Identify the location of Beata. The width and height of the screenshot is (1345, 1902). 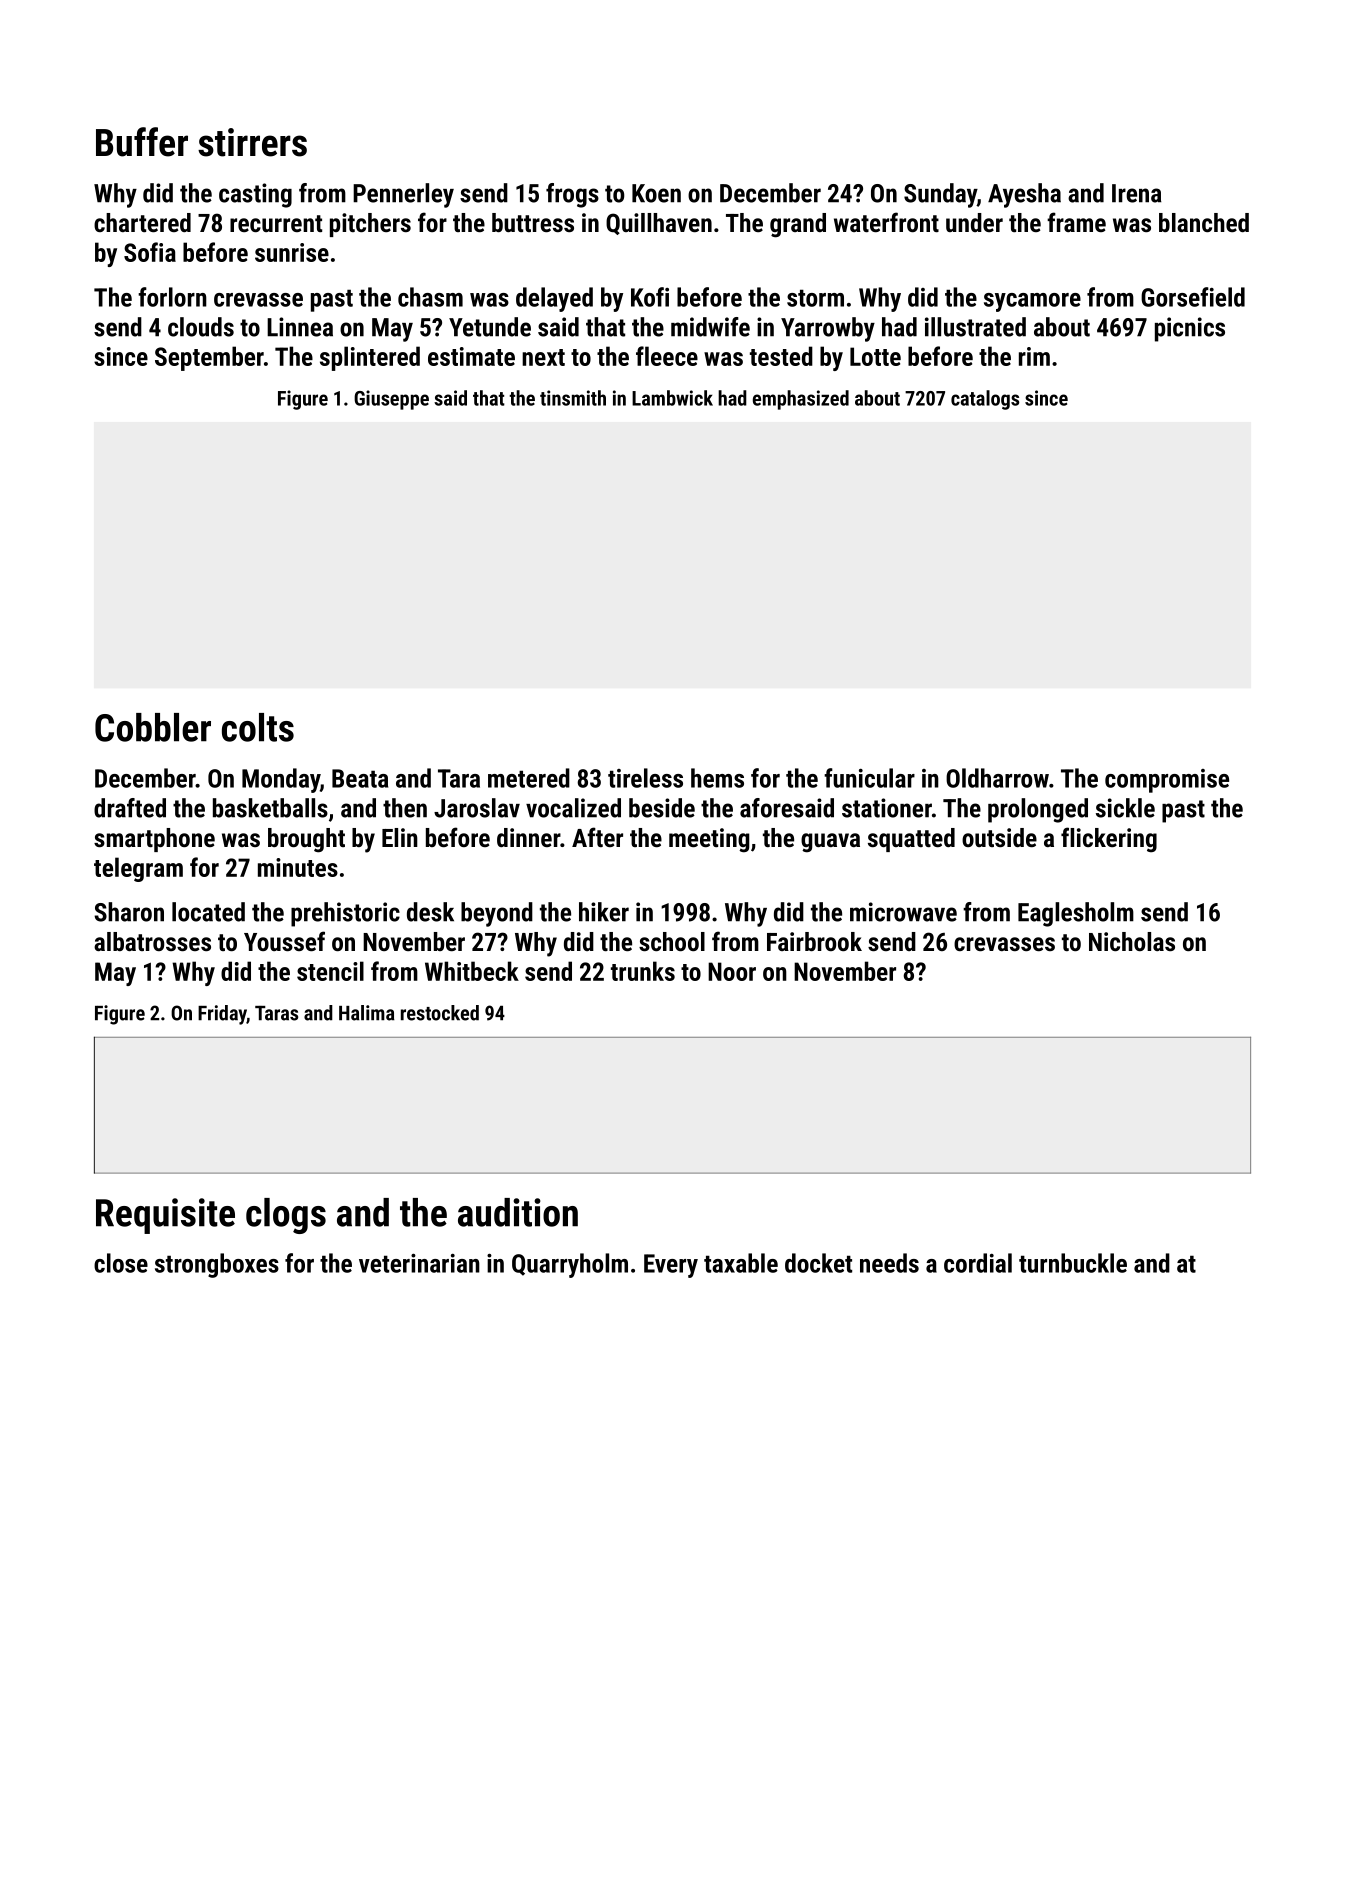
(360, 778).
